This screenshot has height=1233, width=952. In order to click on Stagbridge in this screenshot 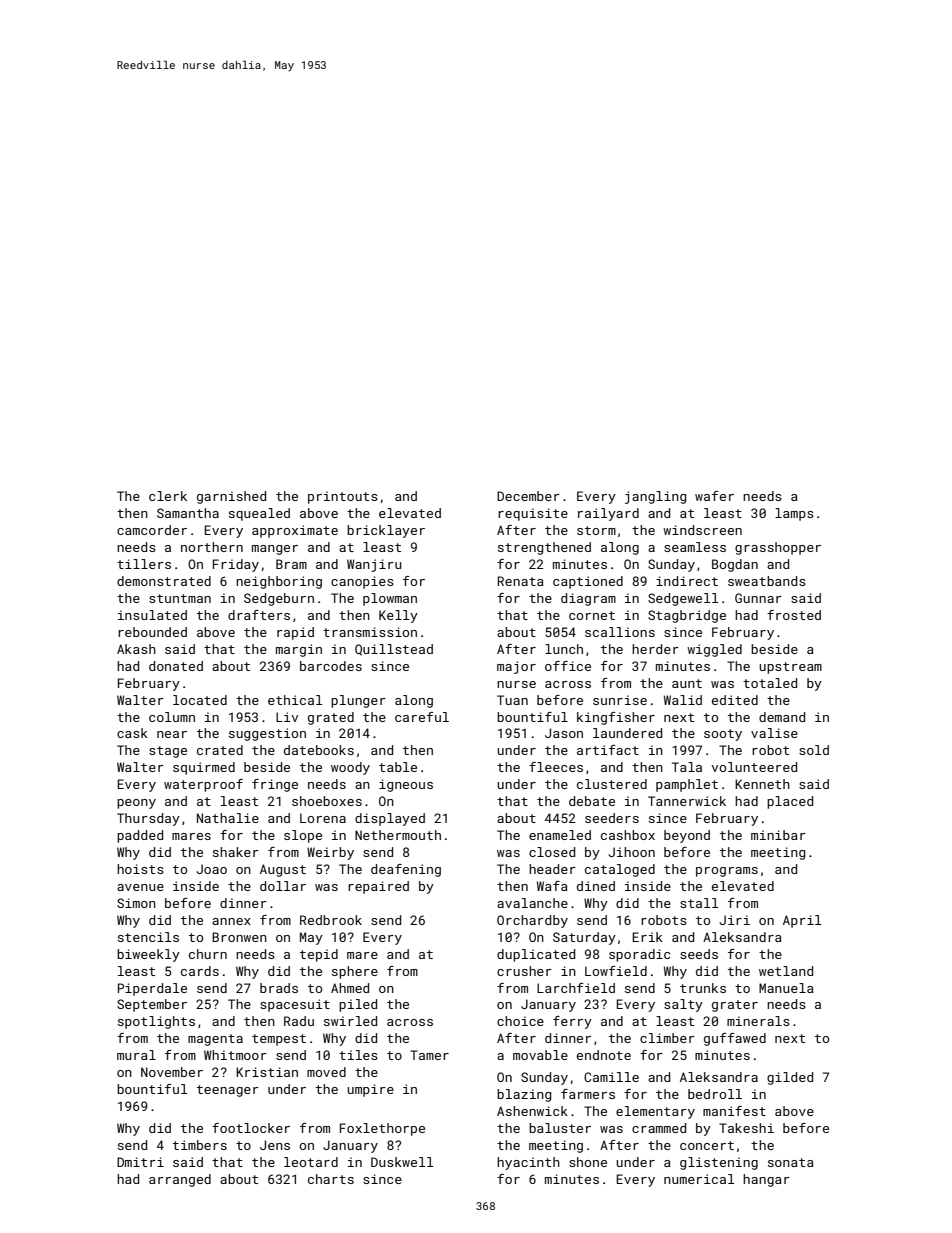, I will do `click(687, 616)`.
